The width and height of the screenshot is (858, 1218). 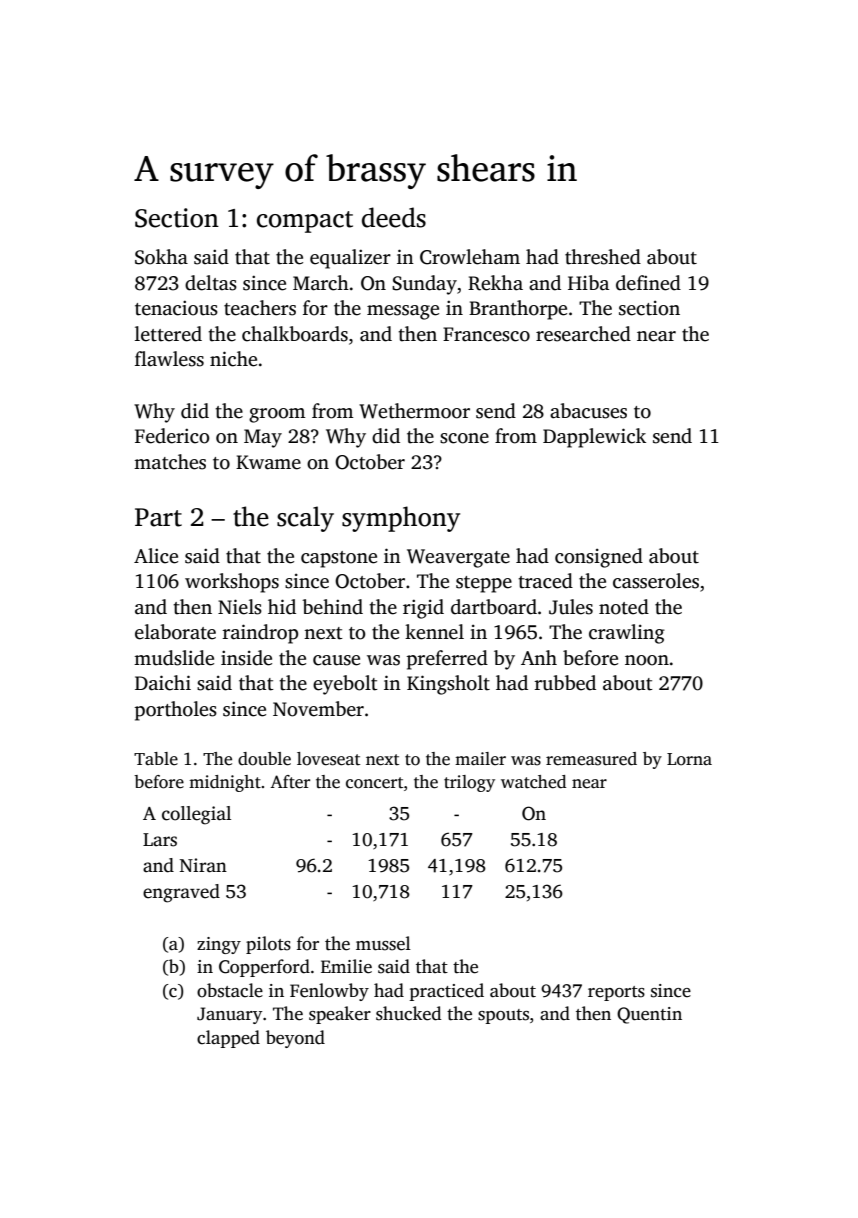 I want to click on mailer, so click(x=480, y=759).
